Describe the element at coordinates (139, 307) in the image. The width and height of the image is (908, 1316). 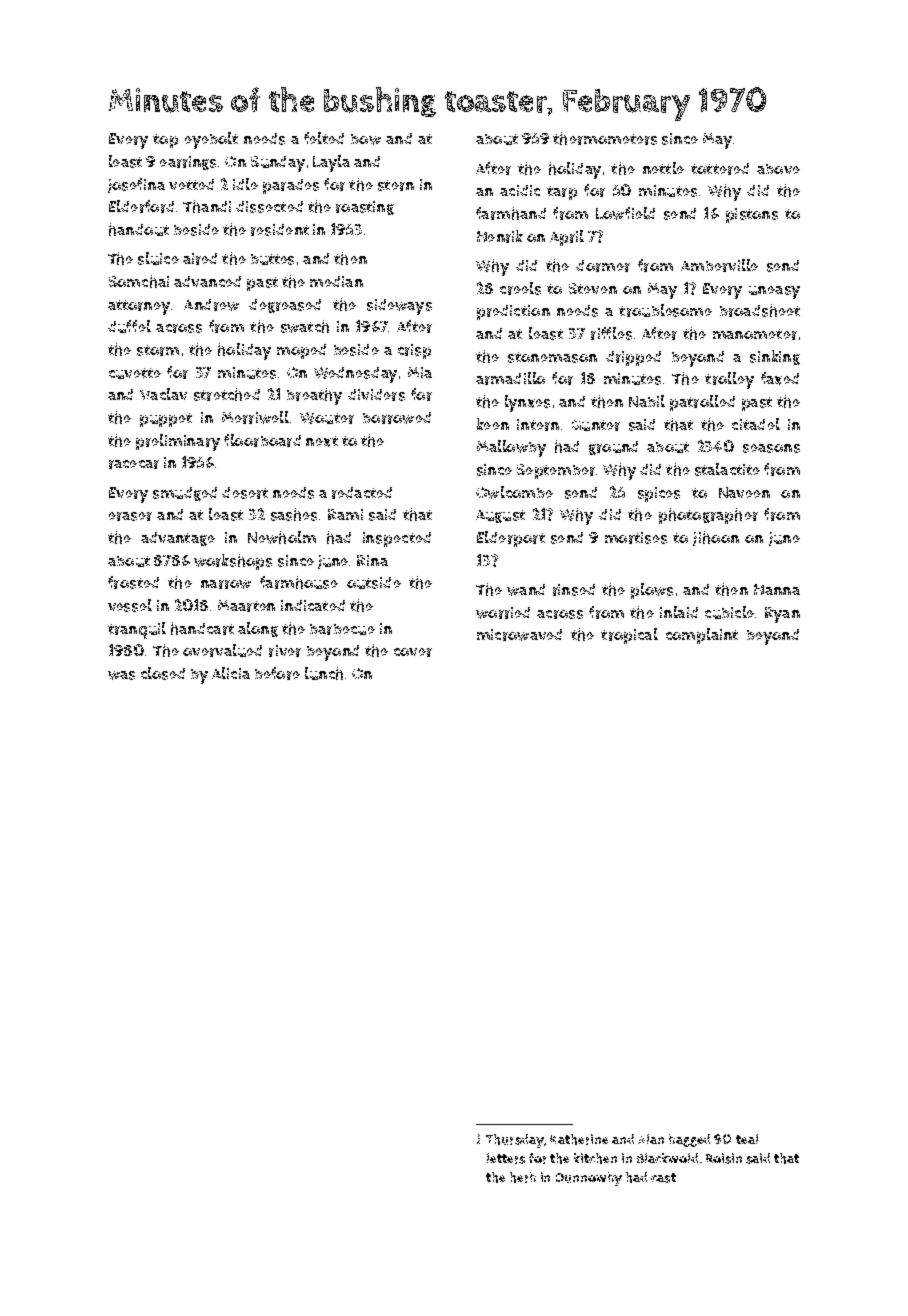
I see `attorney` at that location.
